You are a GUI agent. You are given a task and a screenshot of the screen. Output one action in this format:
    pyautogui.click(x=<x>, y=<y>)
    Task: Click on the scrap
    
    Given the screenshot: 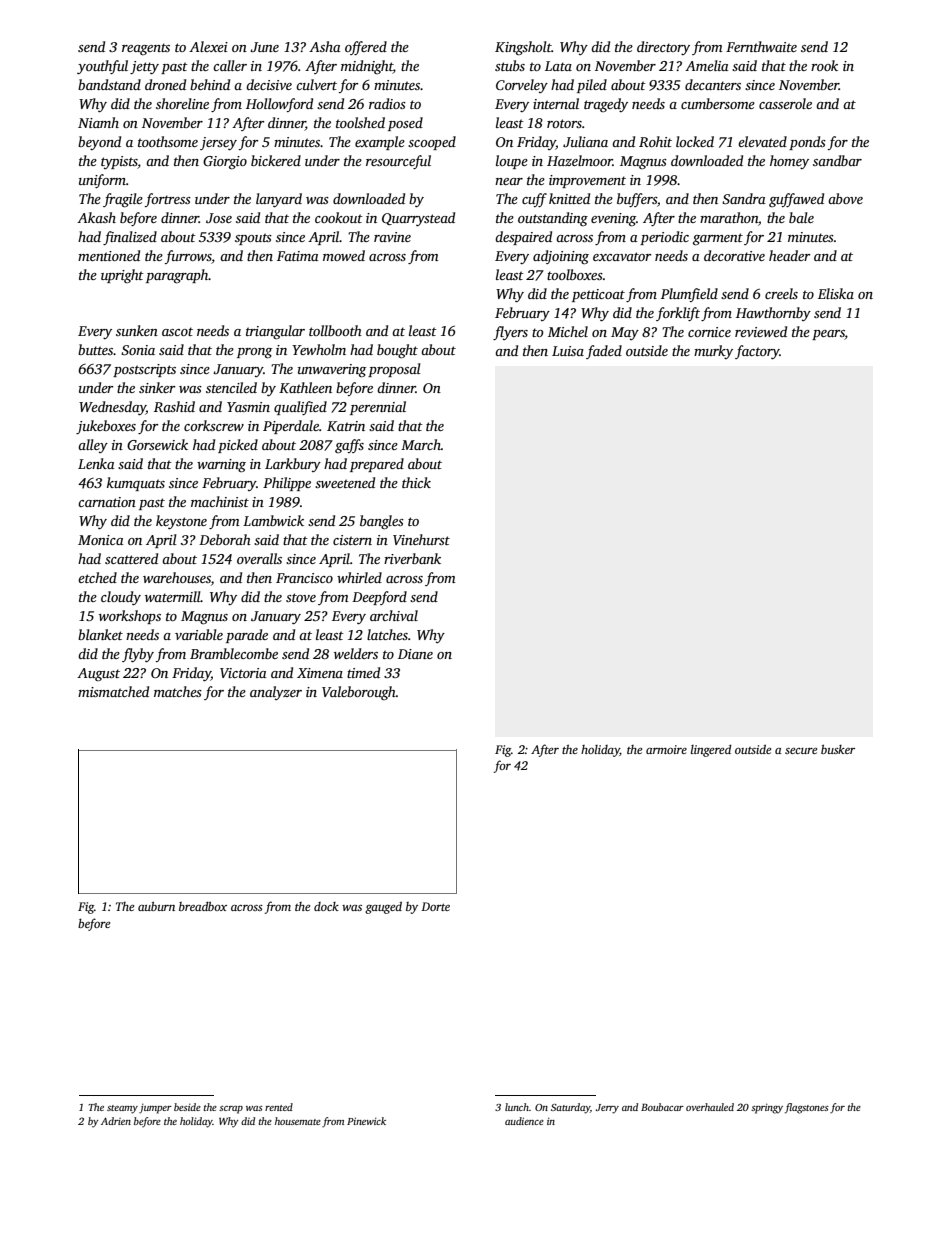 What is the action you would take?
    pyautogui.click(x=231, y=1110)
